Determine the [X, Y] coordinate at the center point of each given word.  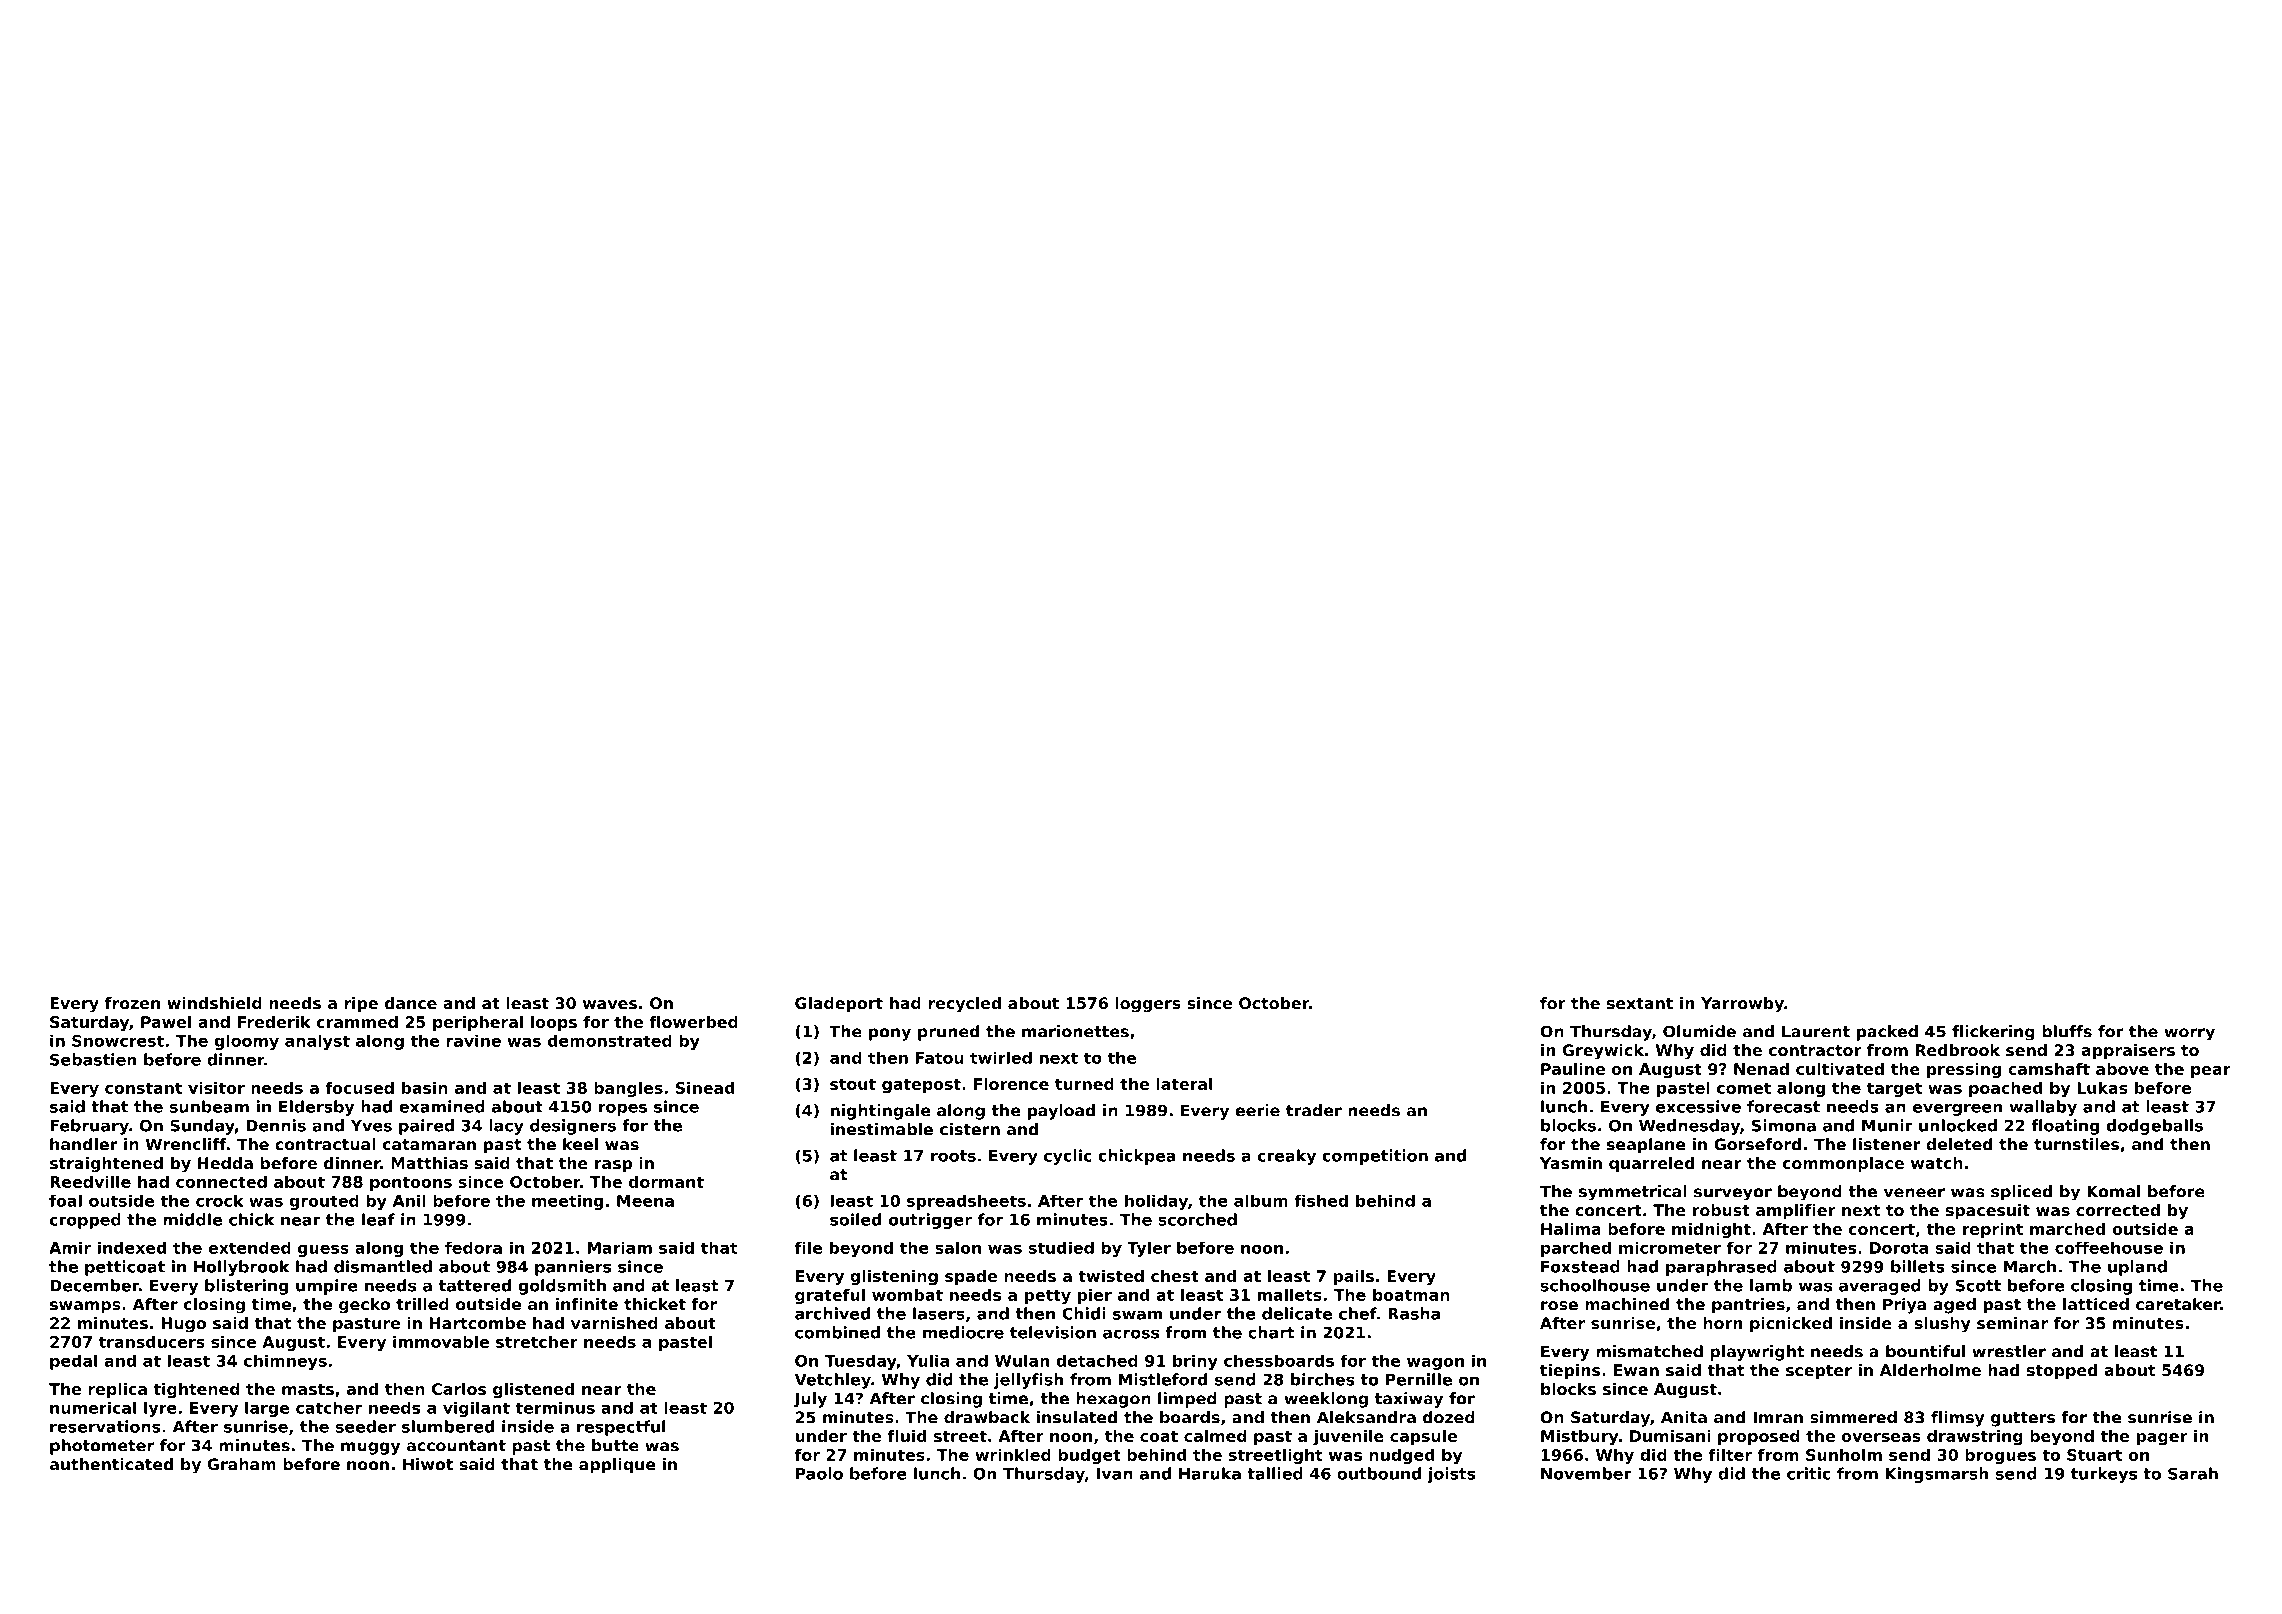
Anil [409, 1200]
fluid [906, 1436]
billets [1918, 1266]
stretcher [537, 1341]
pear [2211, 1072]
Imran [1778, 1417]
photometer [102, 1447]
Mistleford [1163, 1379]
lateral [1184, 1084]
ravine [473, 1040]
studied [1061, 1247]
